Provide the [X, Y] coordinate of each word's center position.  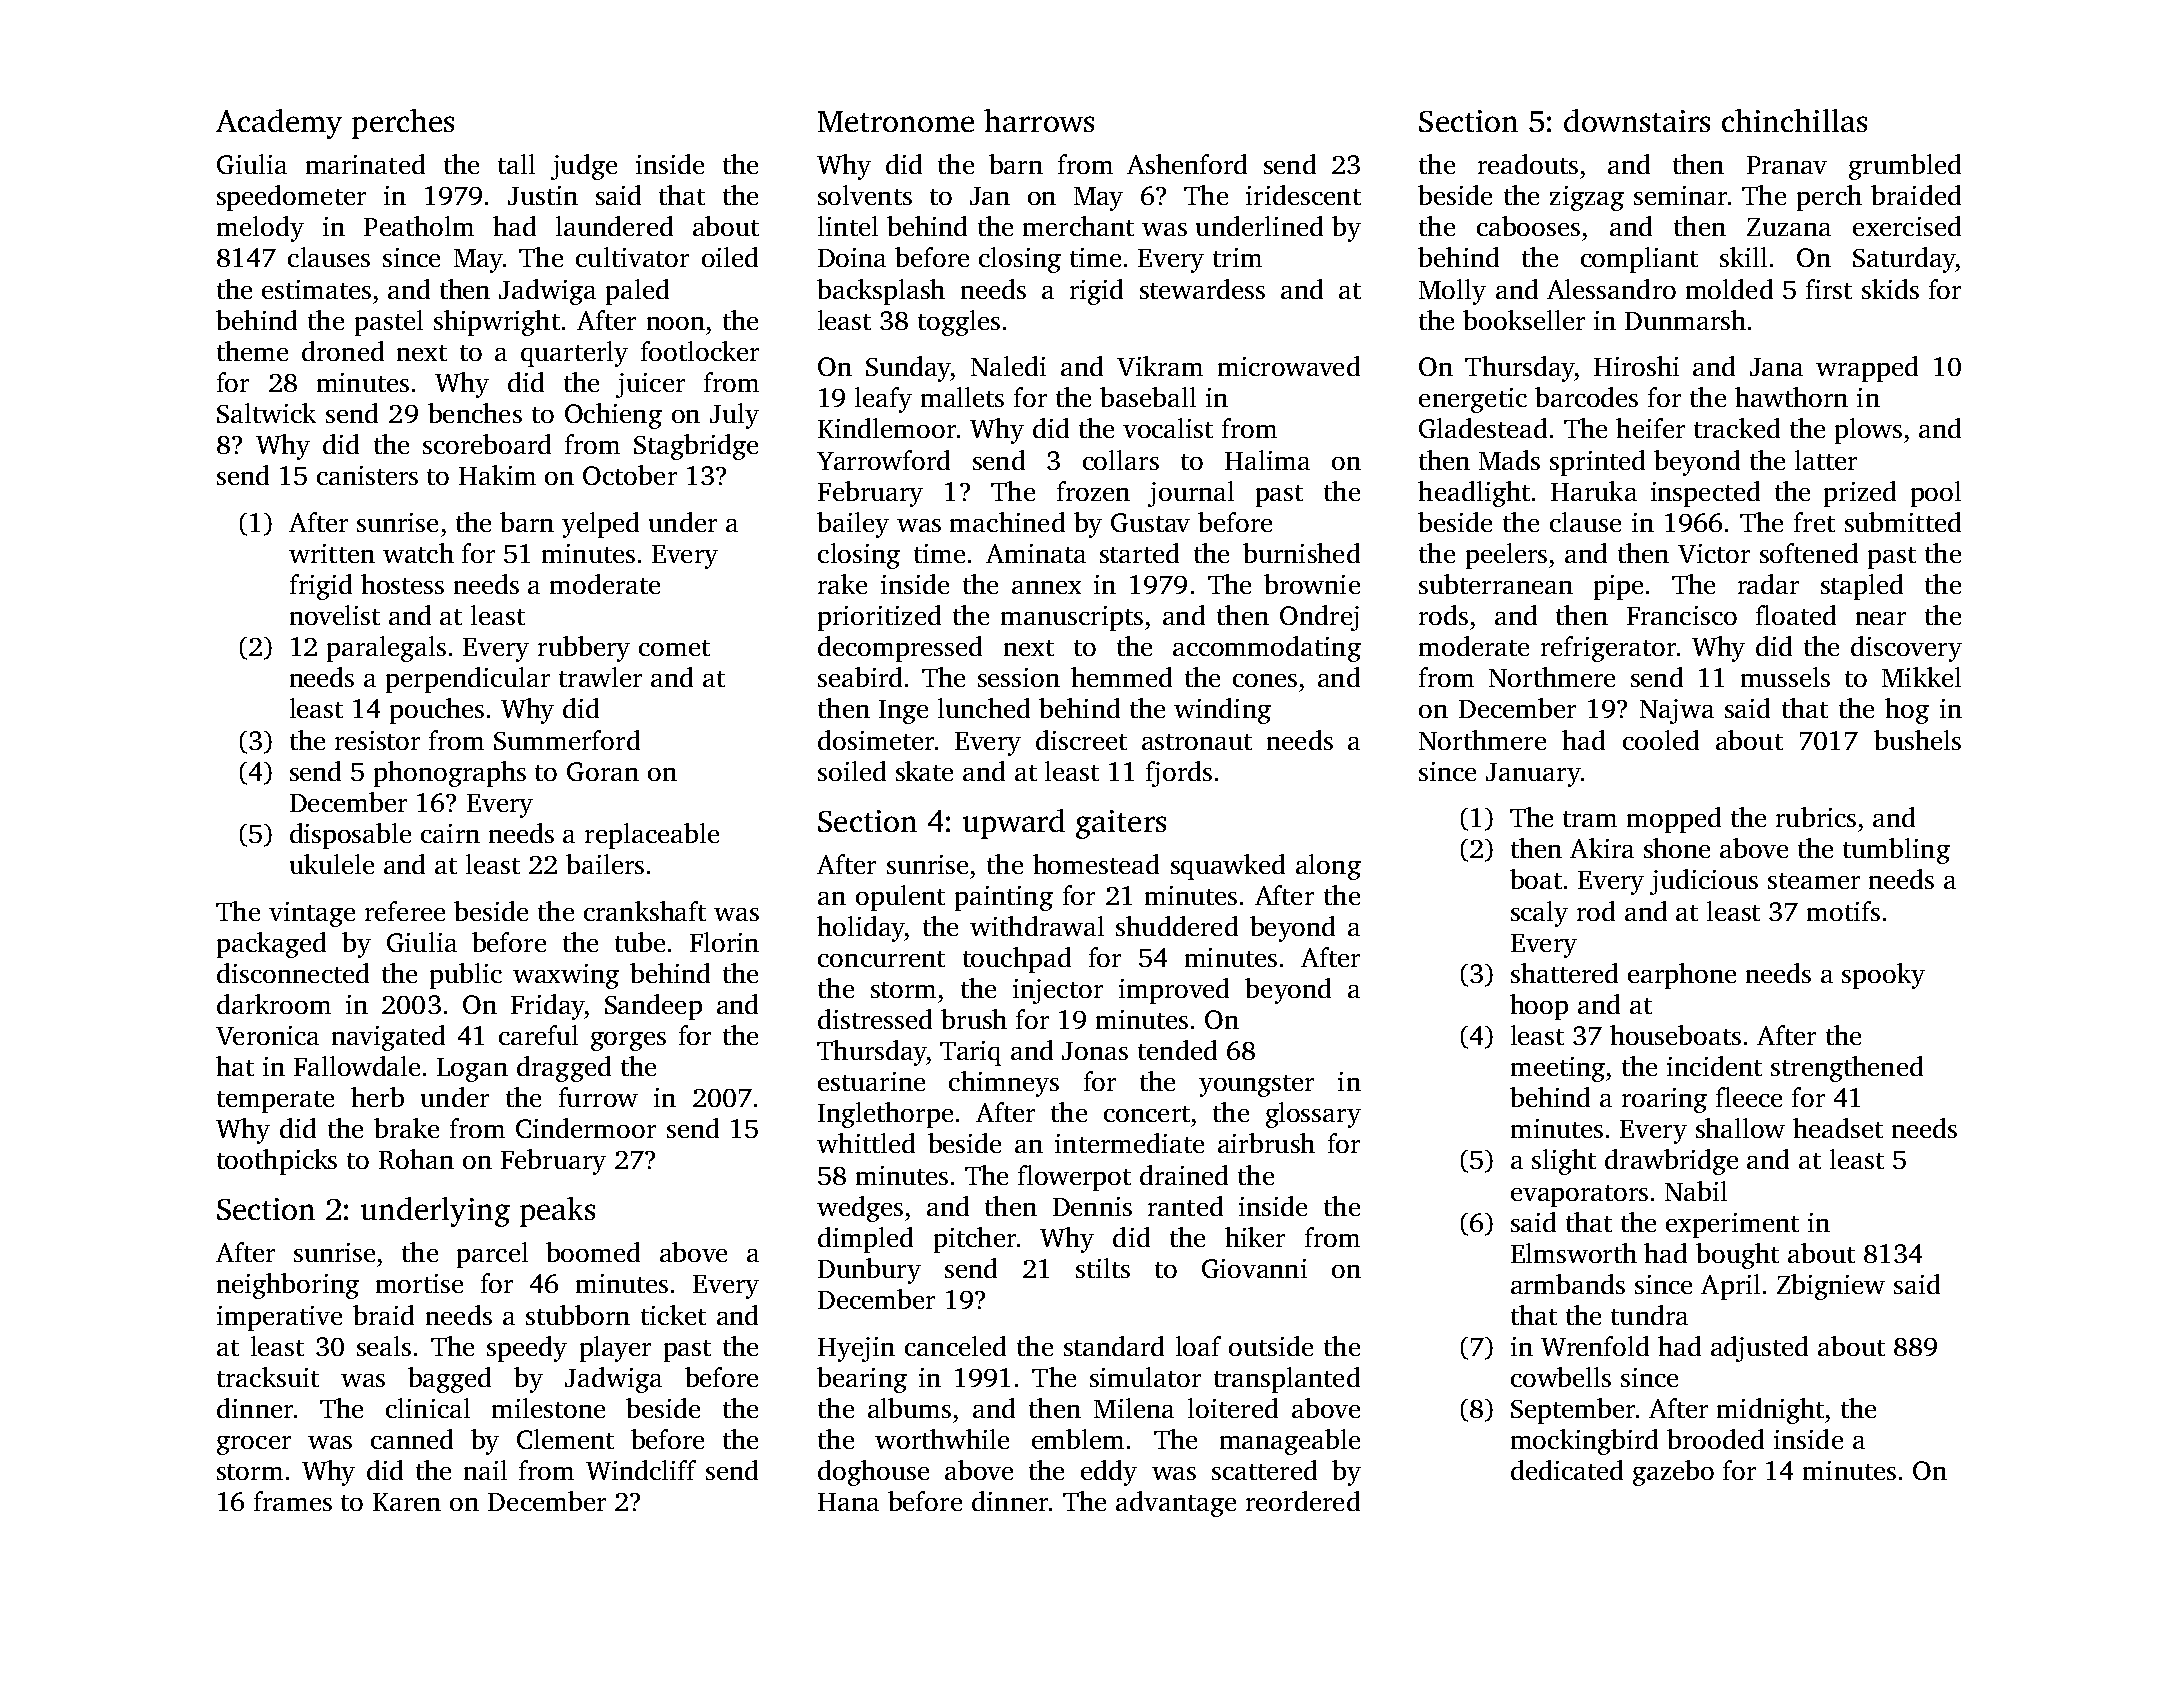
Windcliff [641, 1470]
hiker [1255, 1237]
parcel [492, 1255]
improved [1174, 991]
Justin [543, 195]
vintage [312, 914]
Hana [848, 1502]
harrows [1039, 120]
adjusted [1759, 1349]
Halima [1267, 460]
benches [475, 413]
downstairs [1637, 120]
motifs [1843, 911]
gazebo [1673, 1473]
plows [1868, 431]
